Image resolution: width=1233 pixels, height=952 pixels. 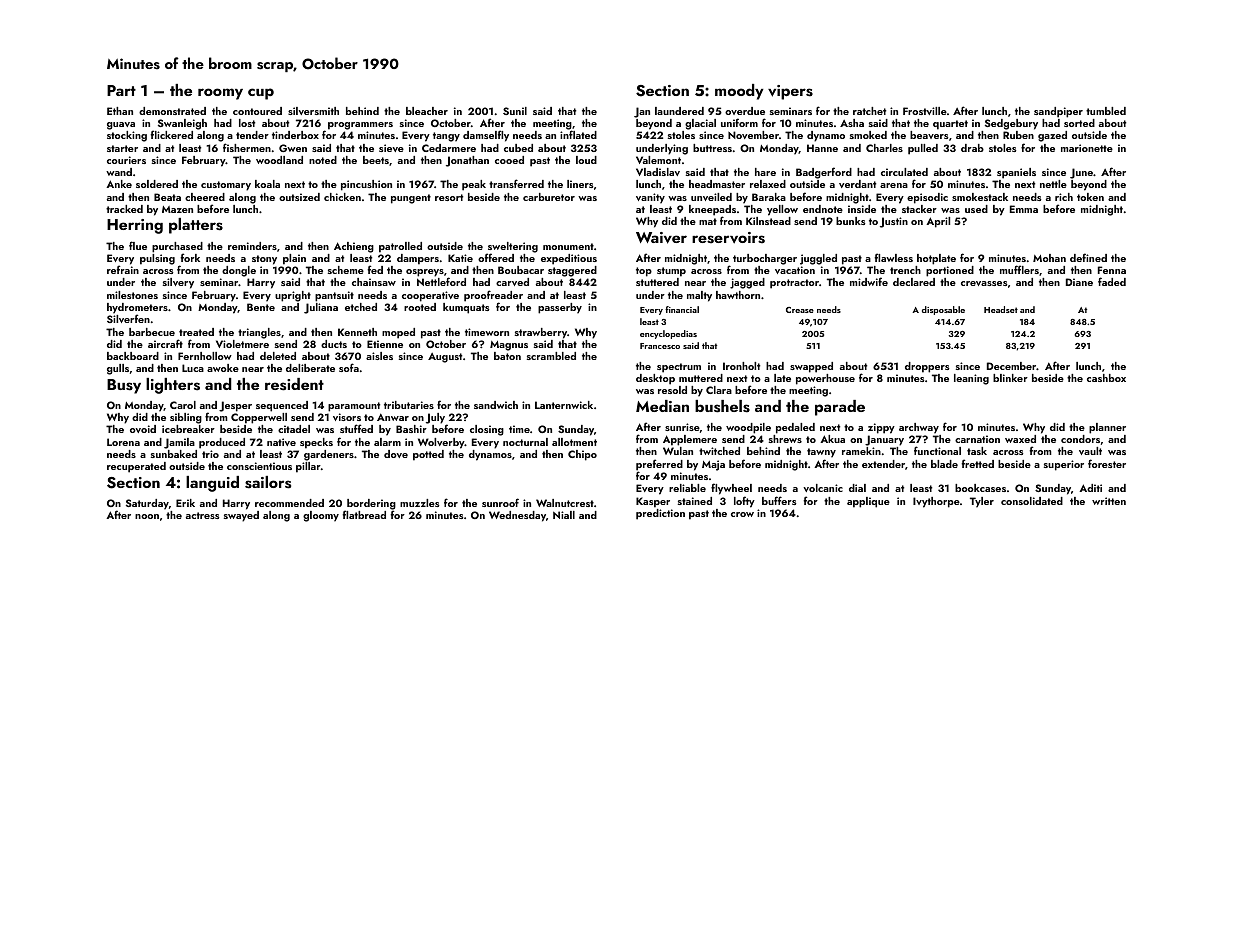 What do you see at coordinates (281, 442) in the screenshot?
I see `native` at bounding box center [281, 442].
